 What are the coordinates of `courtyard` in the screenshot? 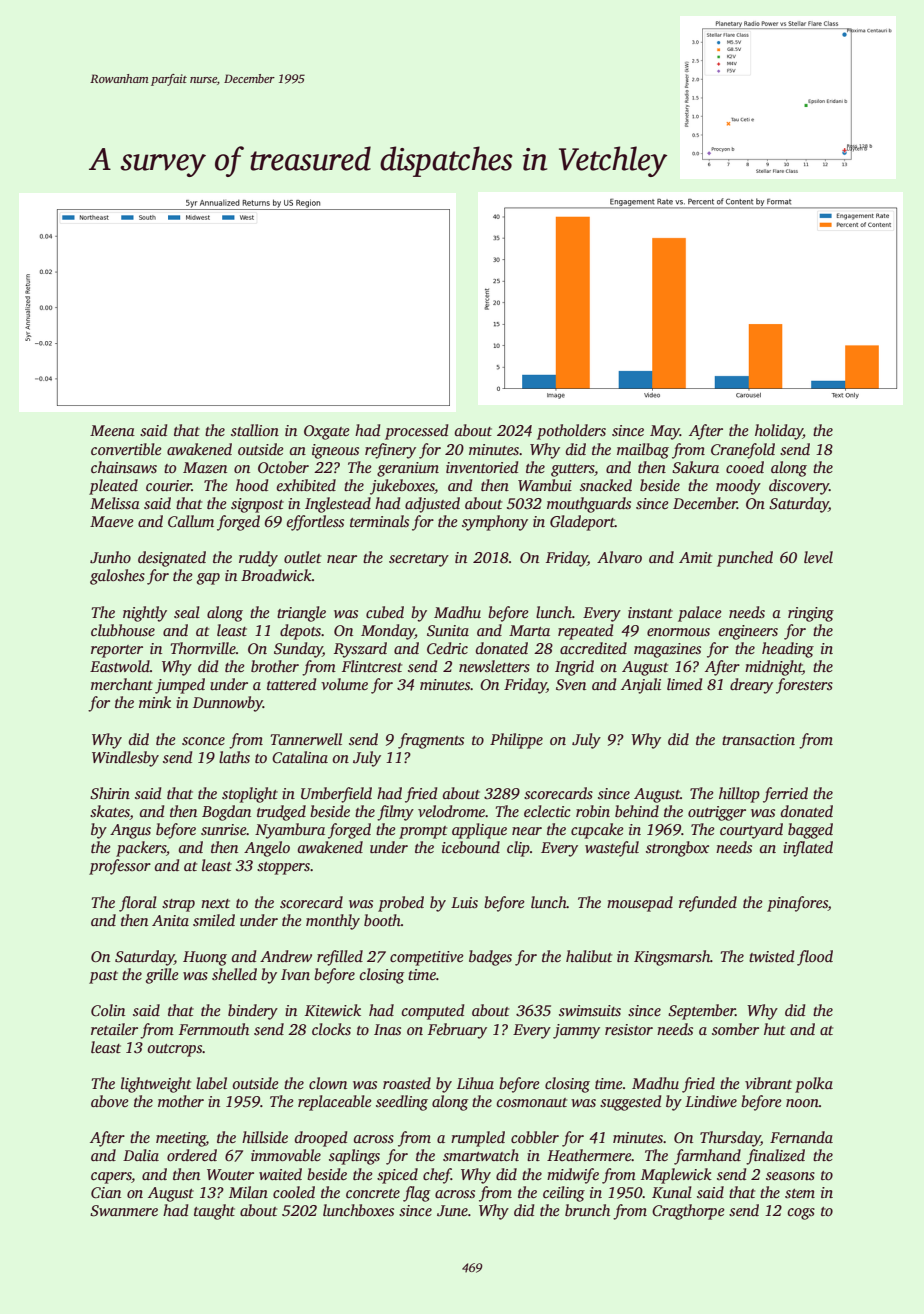 It's located at (751, 831).
